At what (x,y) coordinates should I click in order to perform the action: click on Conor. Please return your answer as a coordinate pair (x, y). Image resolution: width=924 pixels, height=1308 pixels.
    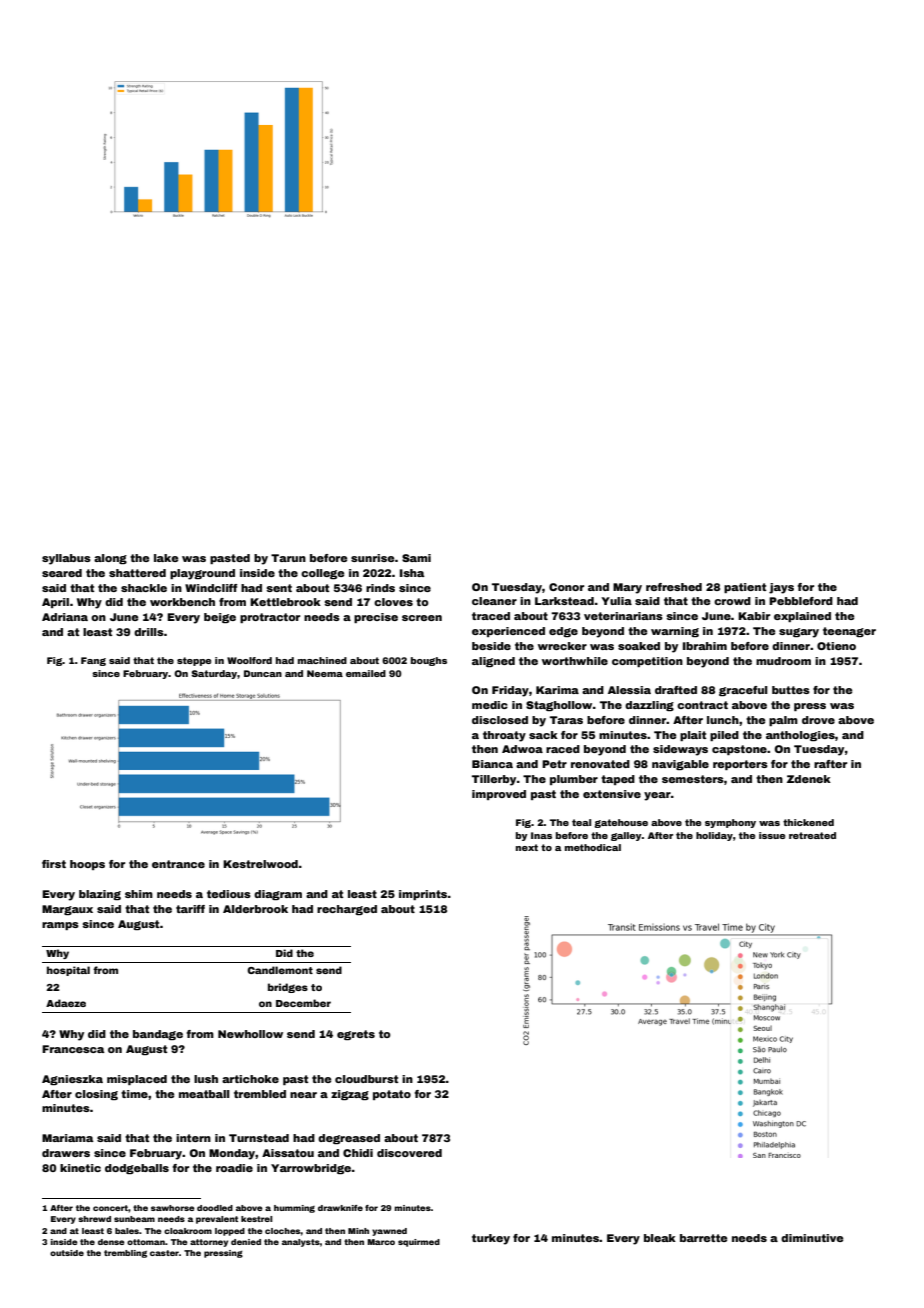
    Looking at the image, I should click on (566, 587).
